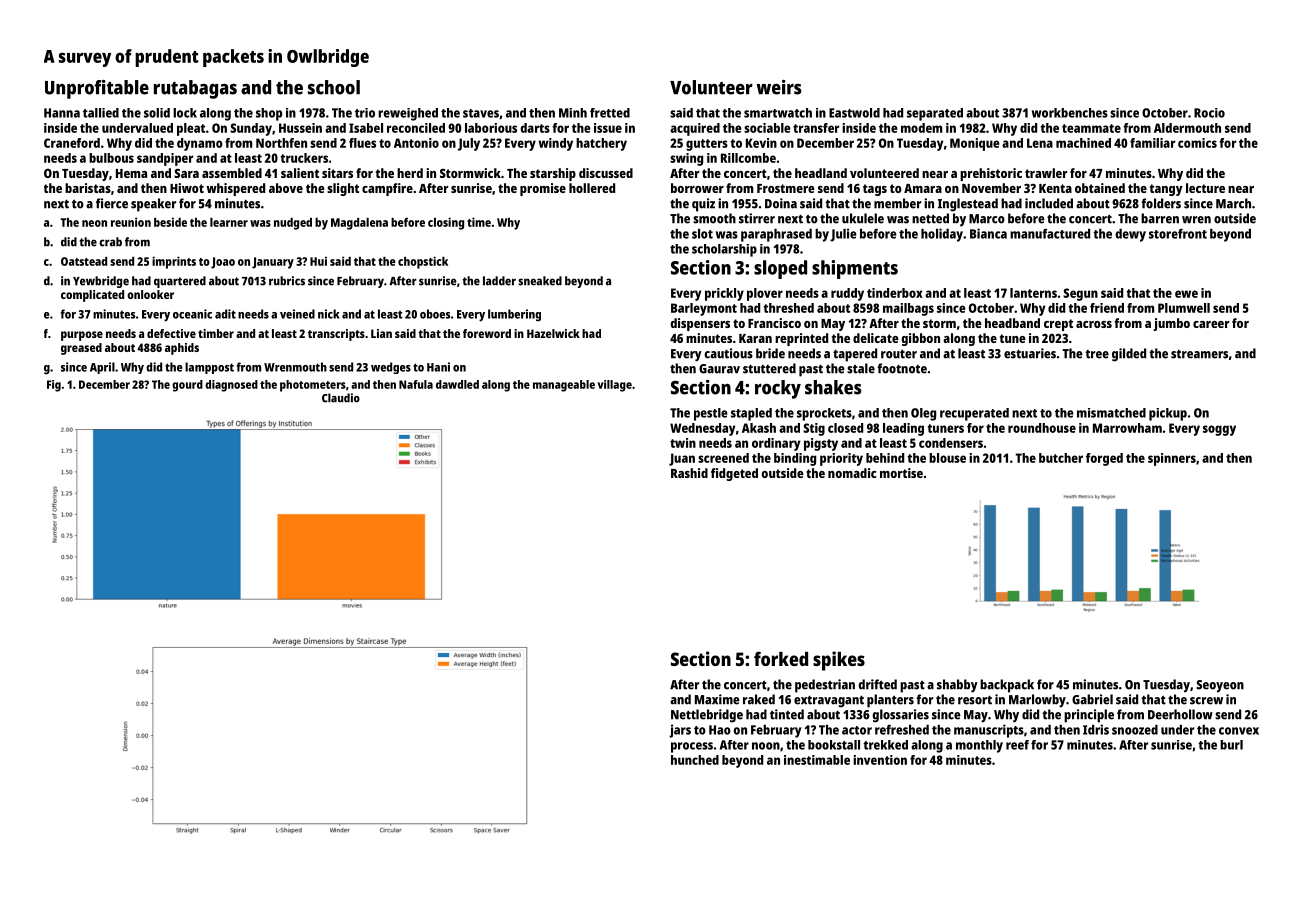  What do you see at coordinates (341, 398) in the document?
I see `Claudio` at bounding box center [341, 398].
